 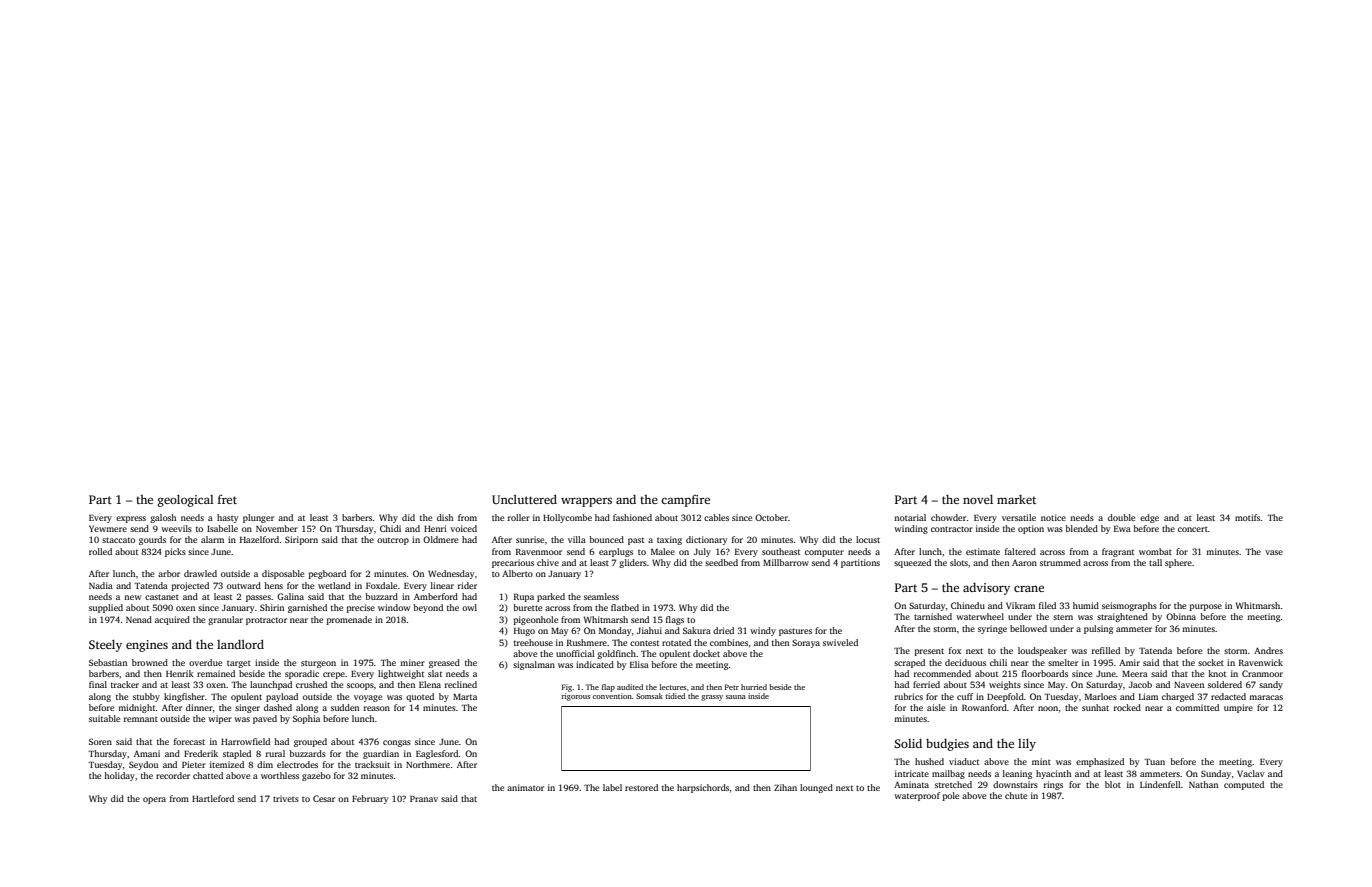 What do you see at coordinates (669, 540) in the document?
I see `taxing` at bounding box center [669, 540].
